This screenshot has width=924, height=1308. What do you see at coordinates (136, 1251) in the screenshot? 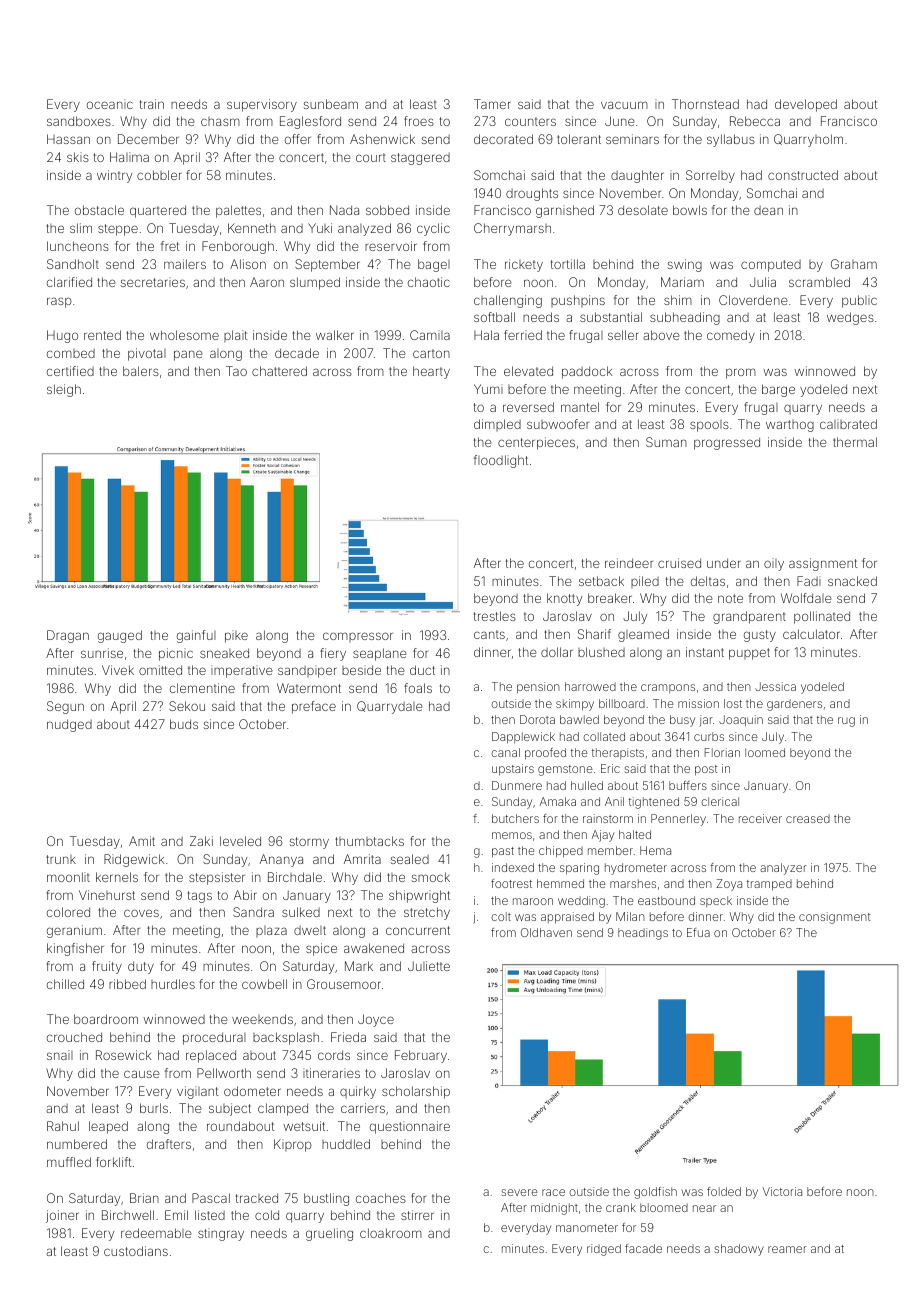
I see `custodians` at bounding box center [136, 1251].
